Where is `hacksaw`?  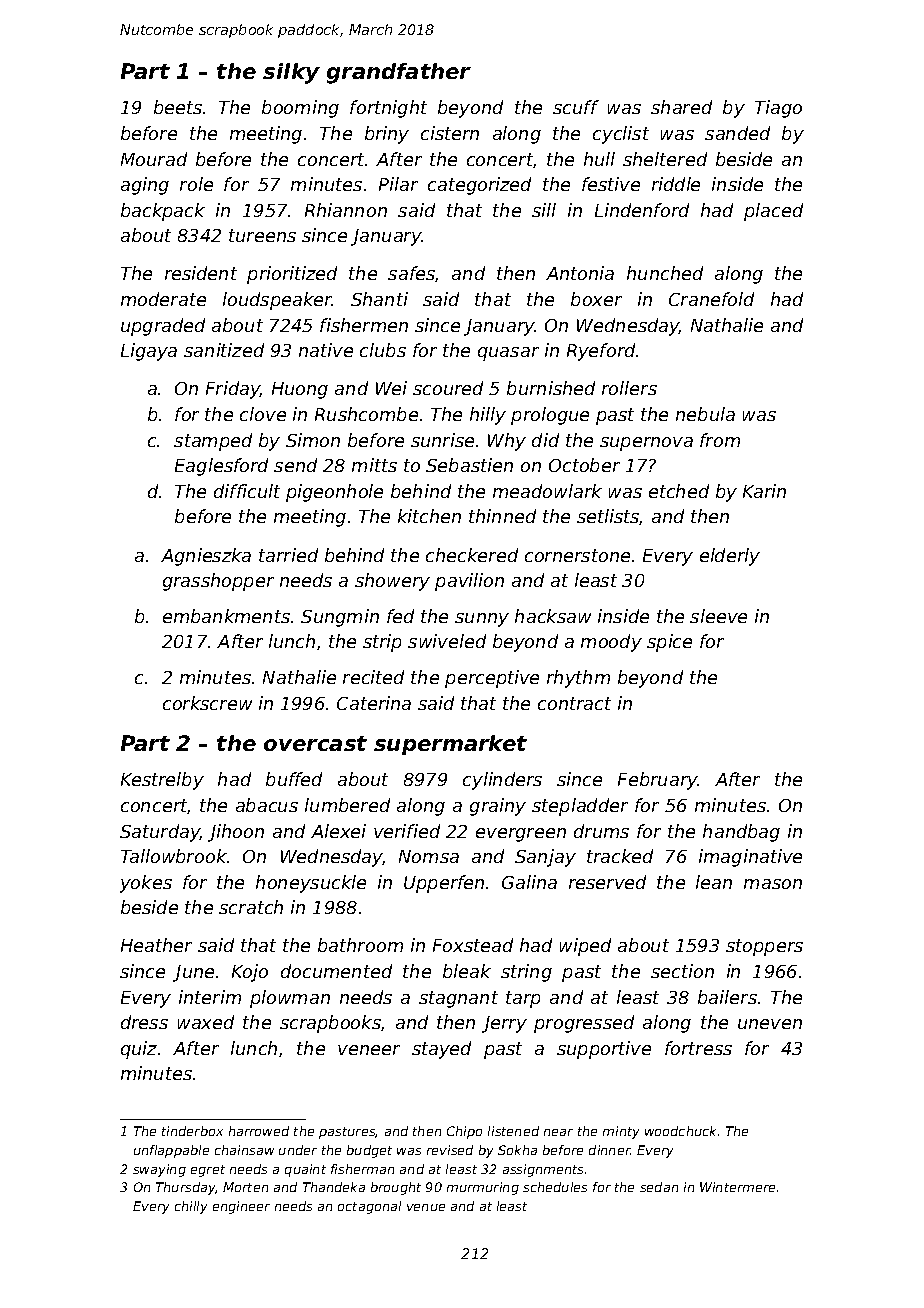
hacksaw is located at coordinates (553, 616).
